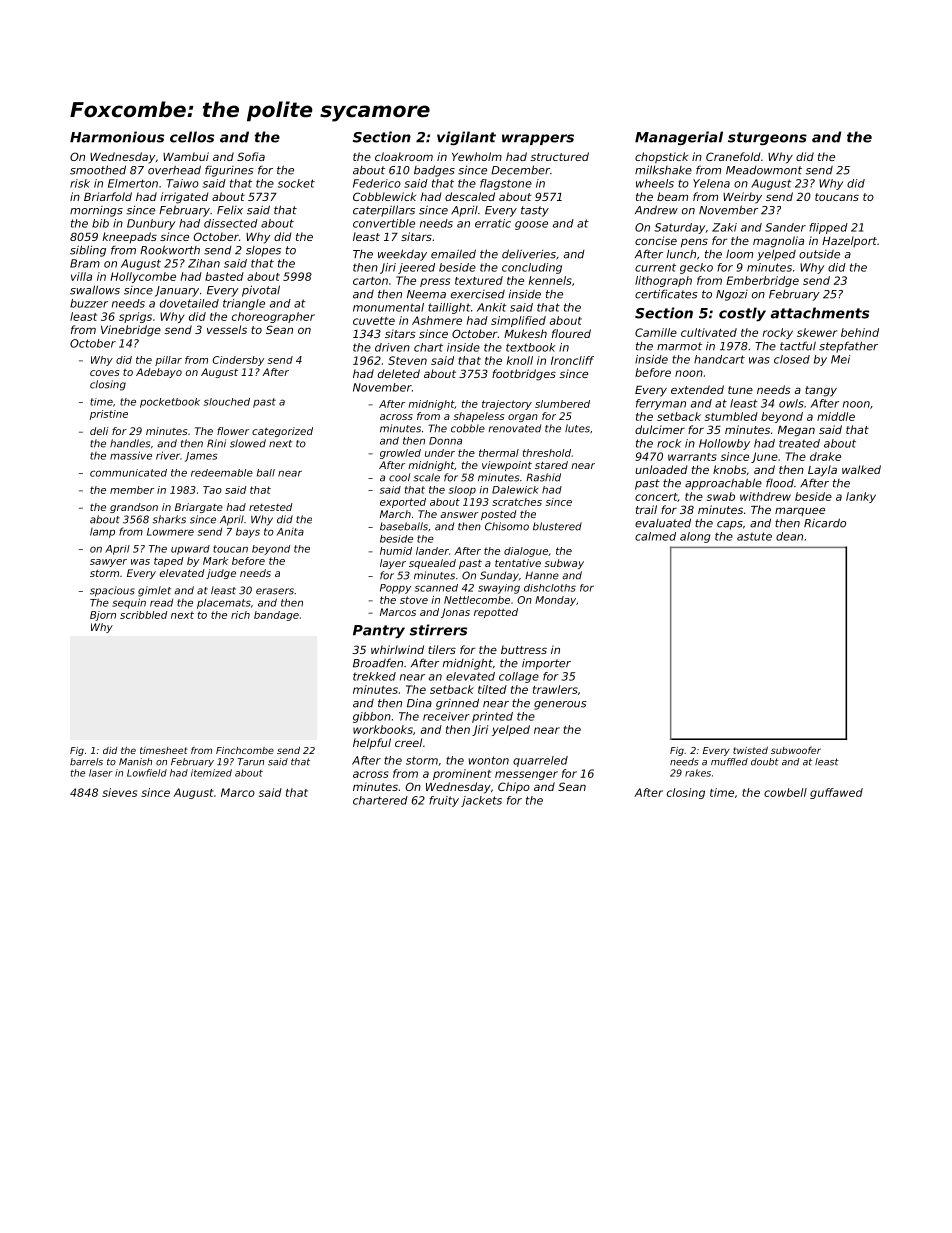 The height and width of the image is (1233, 952). Describe the element at coordinates (119, 792) in the image. I see `sieves` at that location.
